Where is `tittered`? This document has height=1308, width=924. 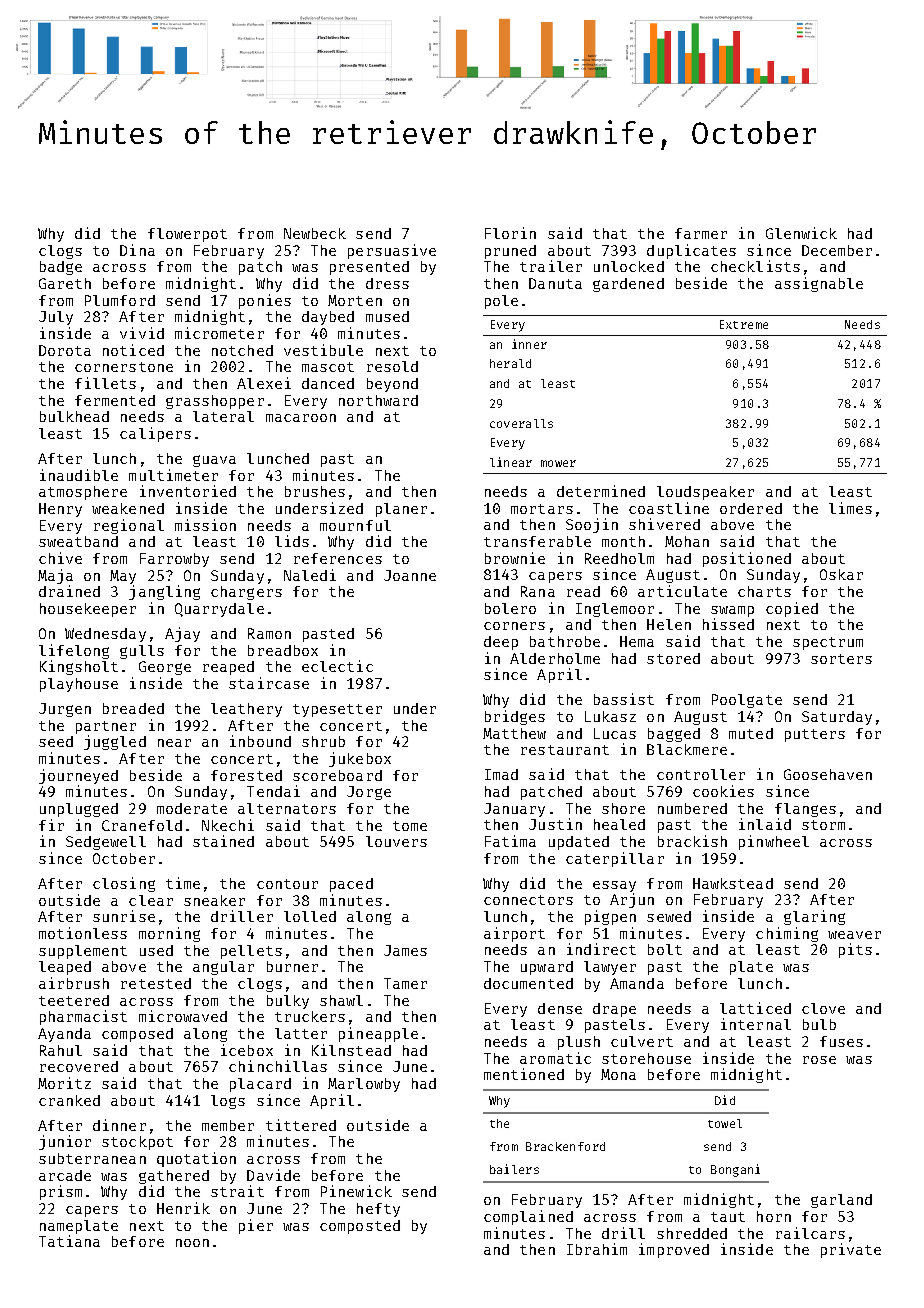 tittered is located at coordinates (301, 1125).
